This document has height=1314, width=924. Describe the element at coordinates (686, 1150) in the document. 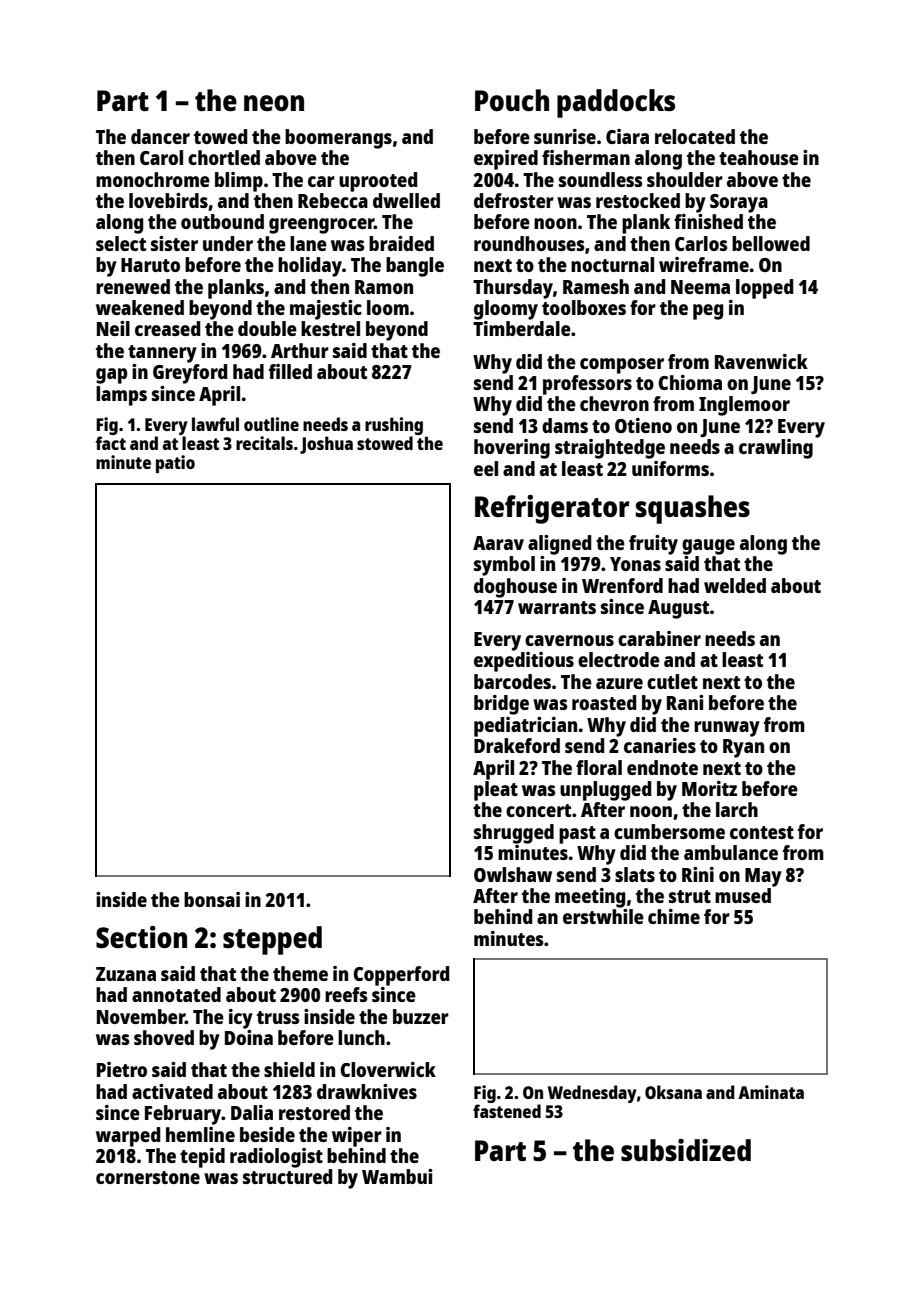

I see `subsidized` at that location.
